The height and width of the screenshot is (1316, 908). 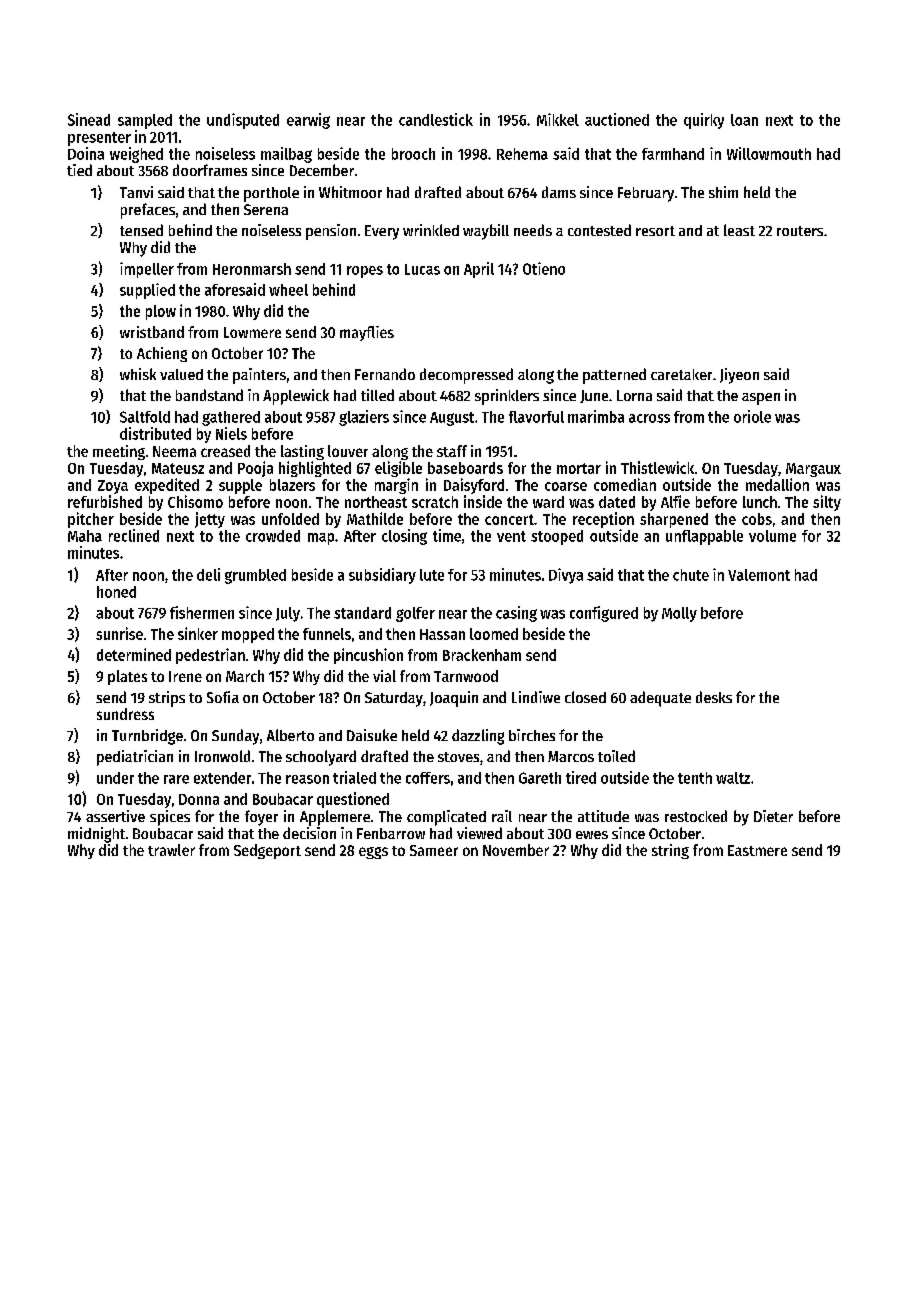 What do you see at coordinates (579, 468) in the screenshot?
I see `mortar` at bounding box center [579, 468].
